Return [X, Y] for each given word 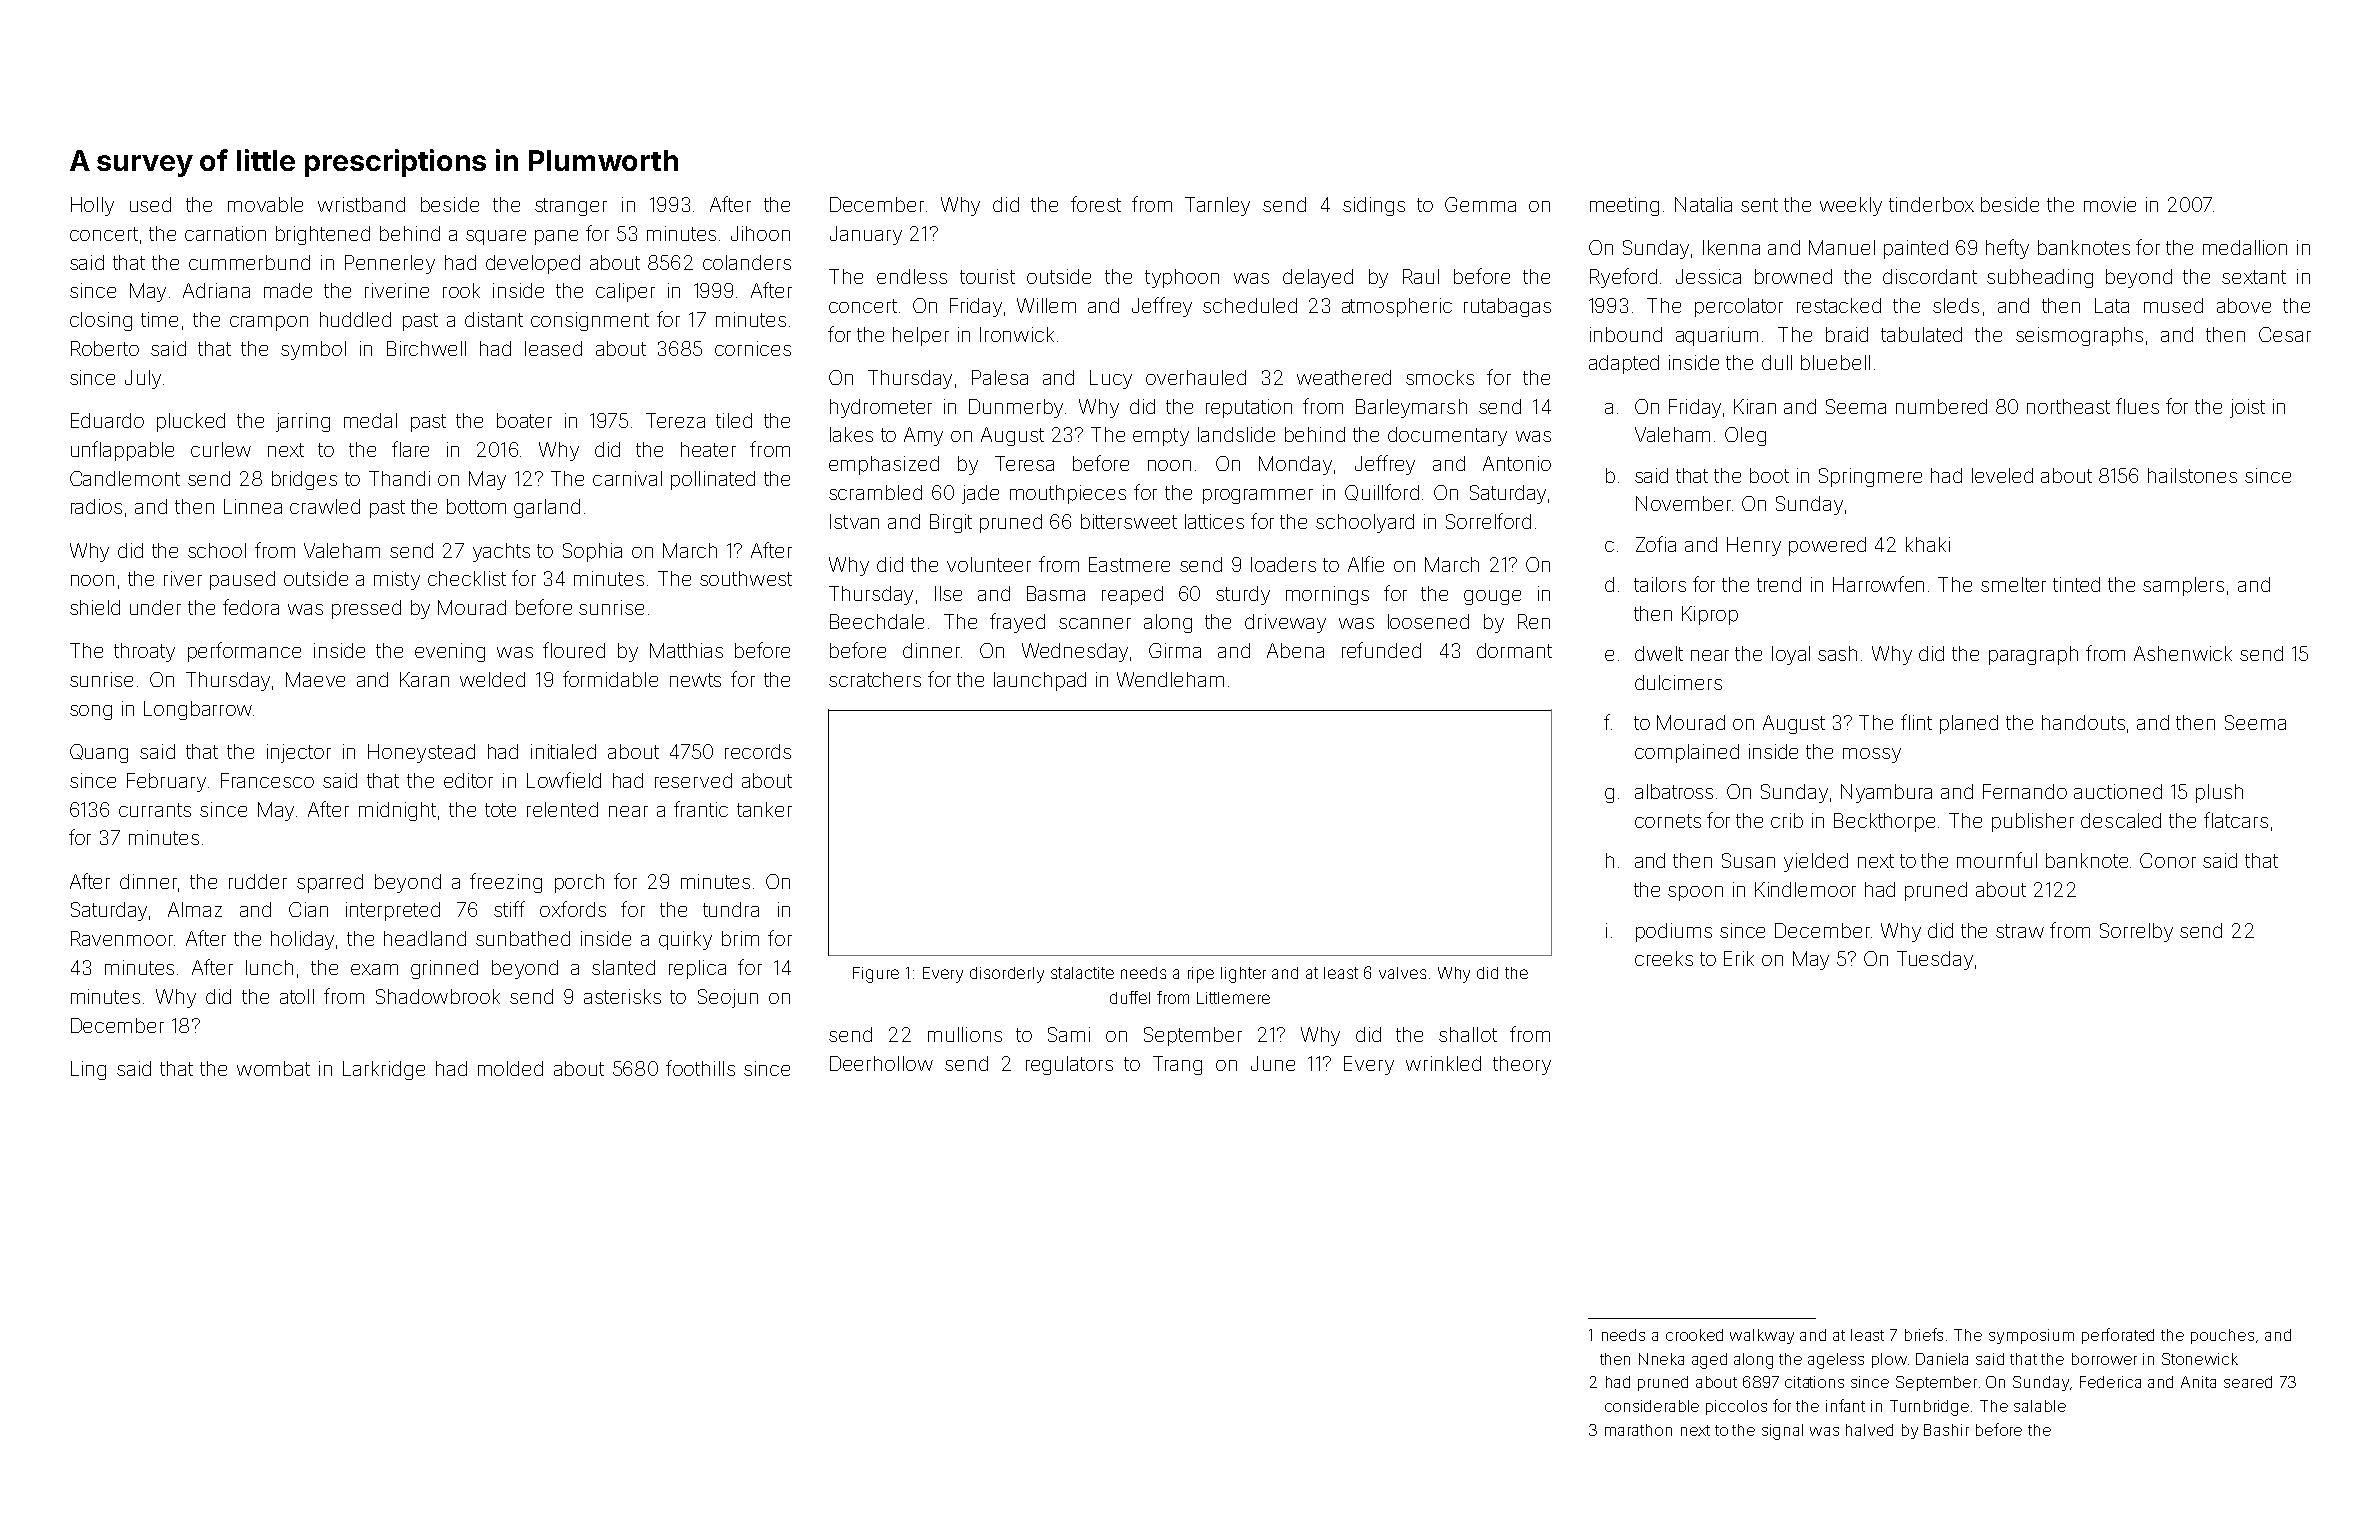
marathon [1638, 1430]
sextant [2254, 277]
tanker [764, 809]
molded [510, 1068]
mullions [965, 1034]
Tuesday [1935, 960]
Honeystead [421, 753]
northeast [2068, 406]
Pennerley [390, 264]
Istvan [854, 521]
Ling [88, 1070]
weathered [1344, 377]
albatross [1674, 791]
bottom [476, 506]
